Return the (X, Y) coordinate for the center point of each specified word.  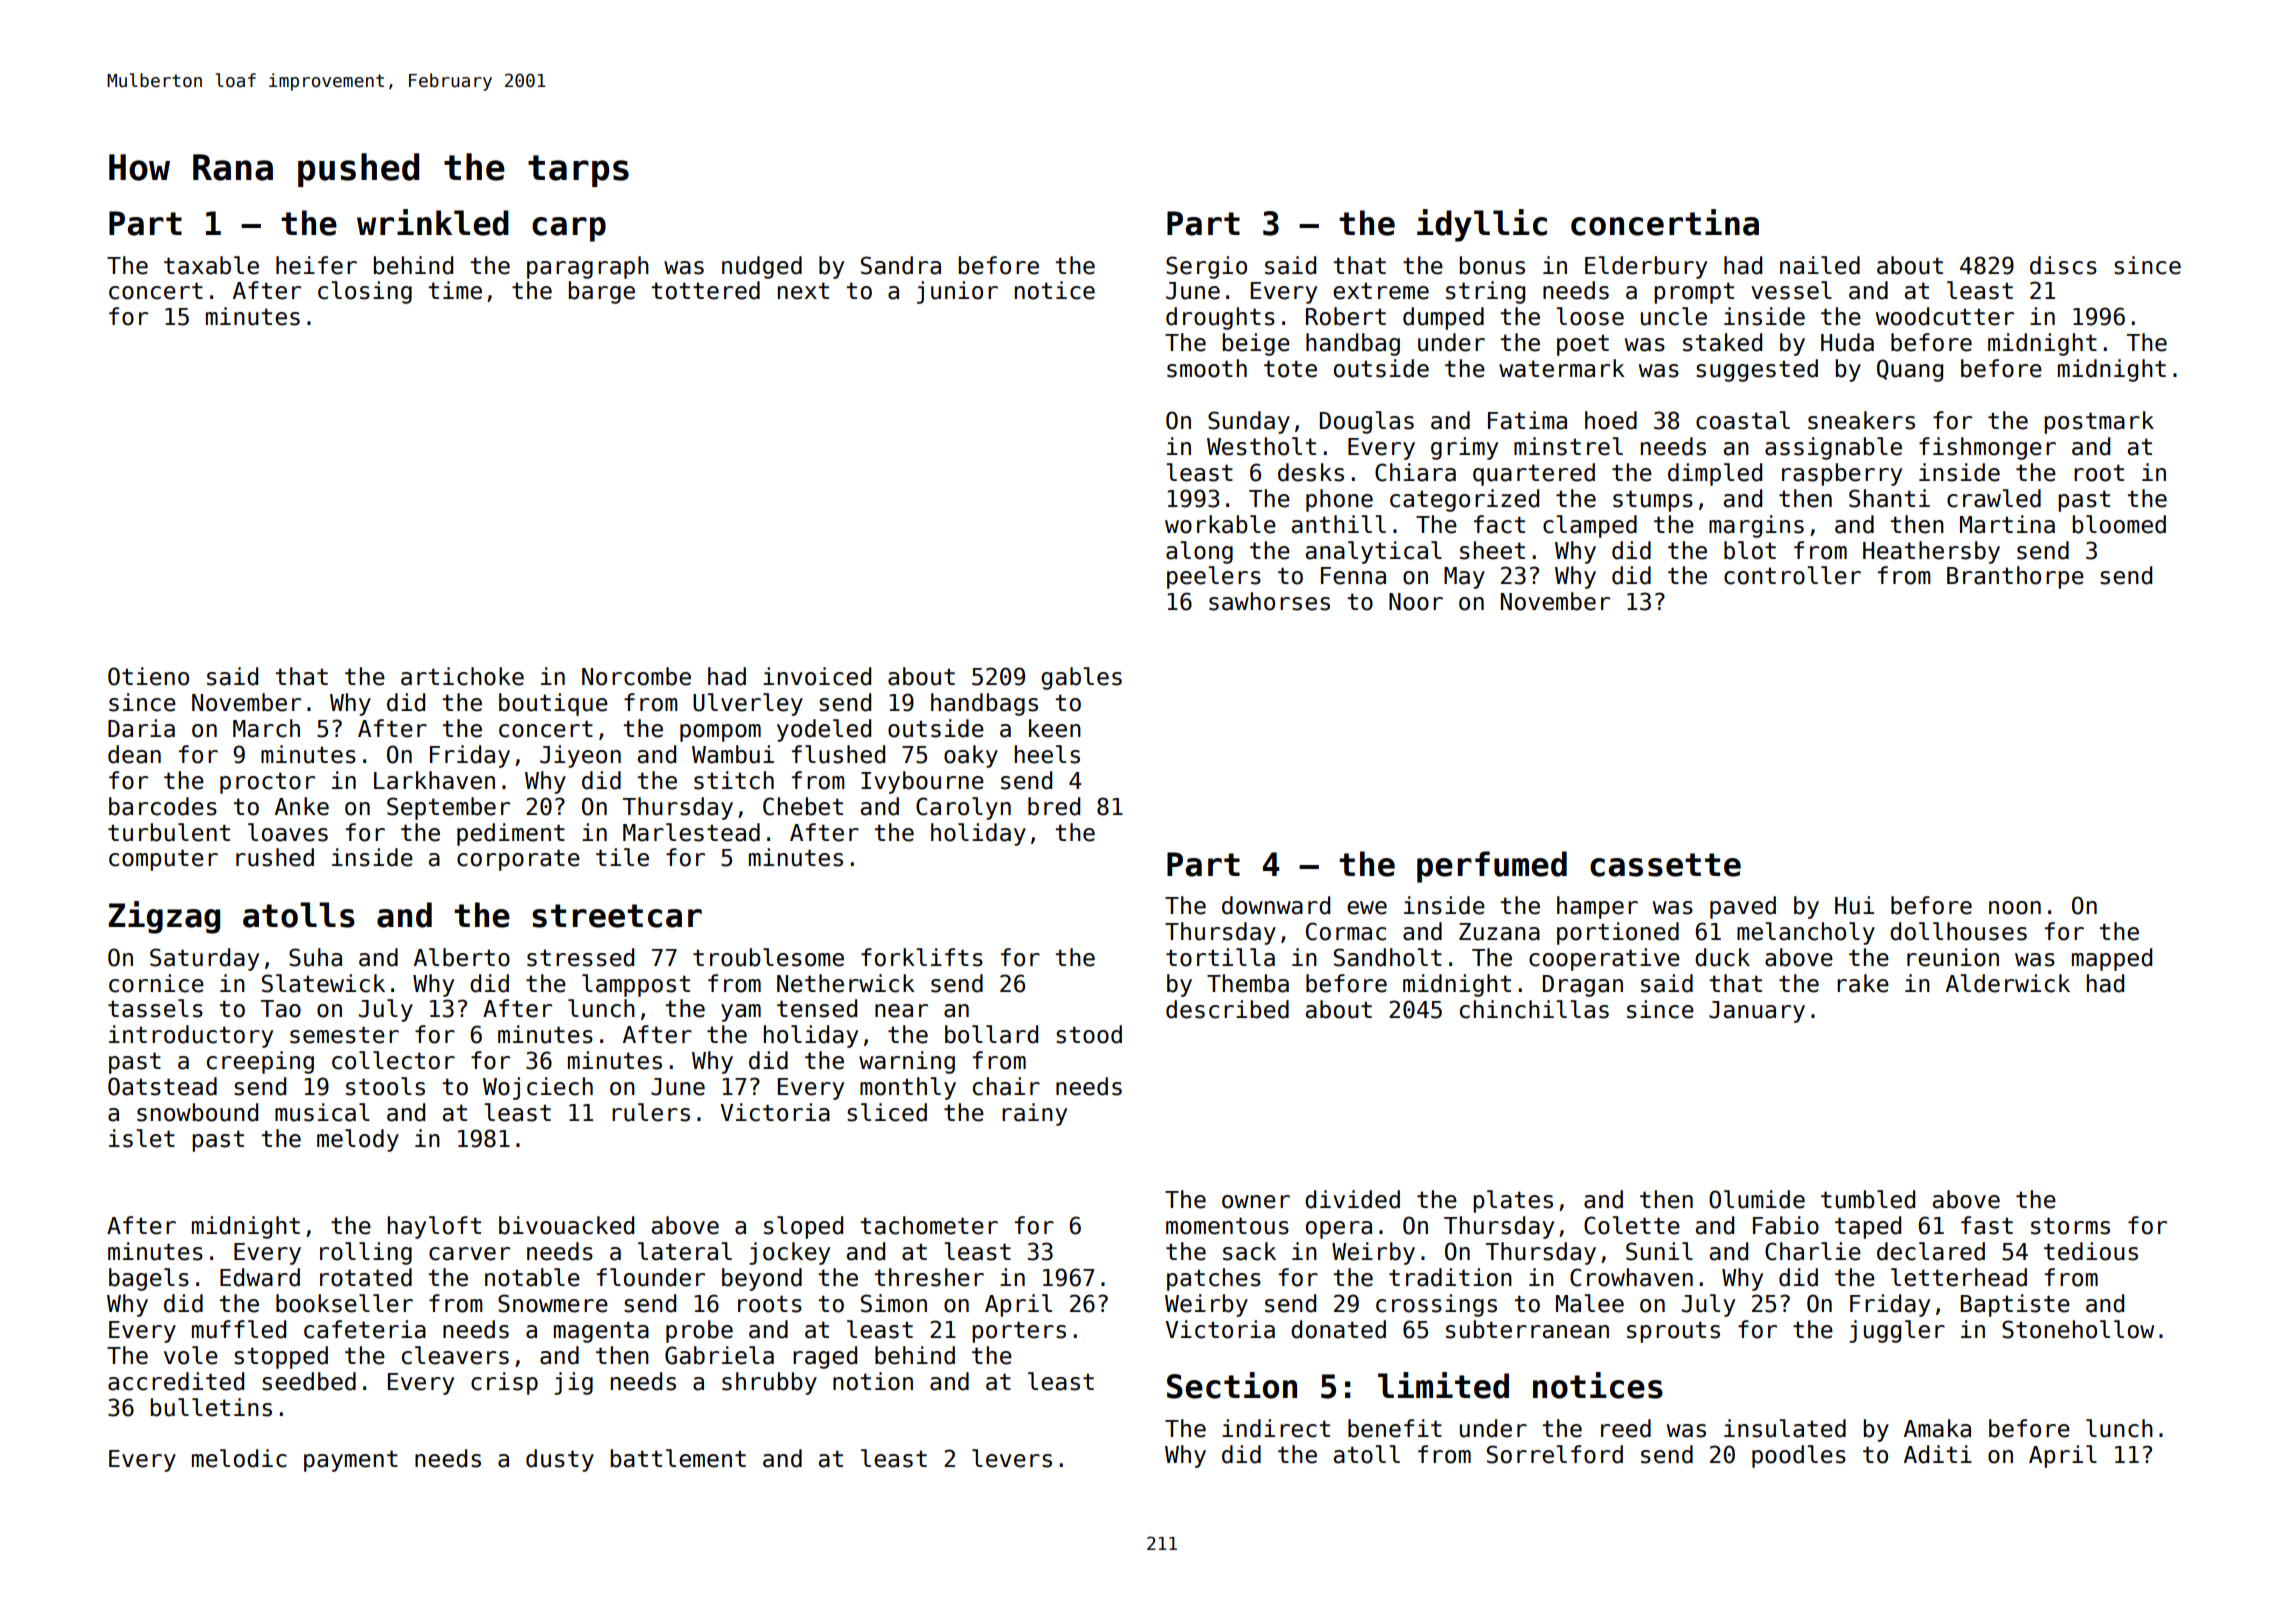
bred (1054, 806)
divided (1352, 1199)
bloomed (2119, 524)
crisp (504, 1383)
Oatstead (162, 1086)
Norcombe (636, 676)
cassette (1665, 865)
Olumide (1757, 1199)
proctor (267, 783)
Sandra (901, 265)
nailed (1820, 265)
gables (1081, 678)
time (455, 290)
